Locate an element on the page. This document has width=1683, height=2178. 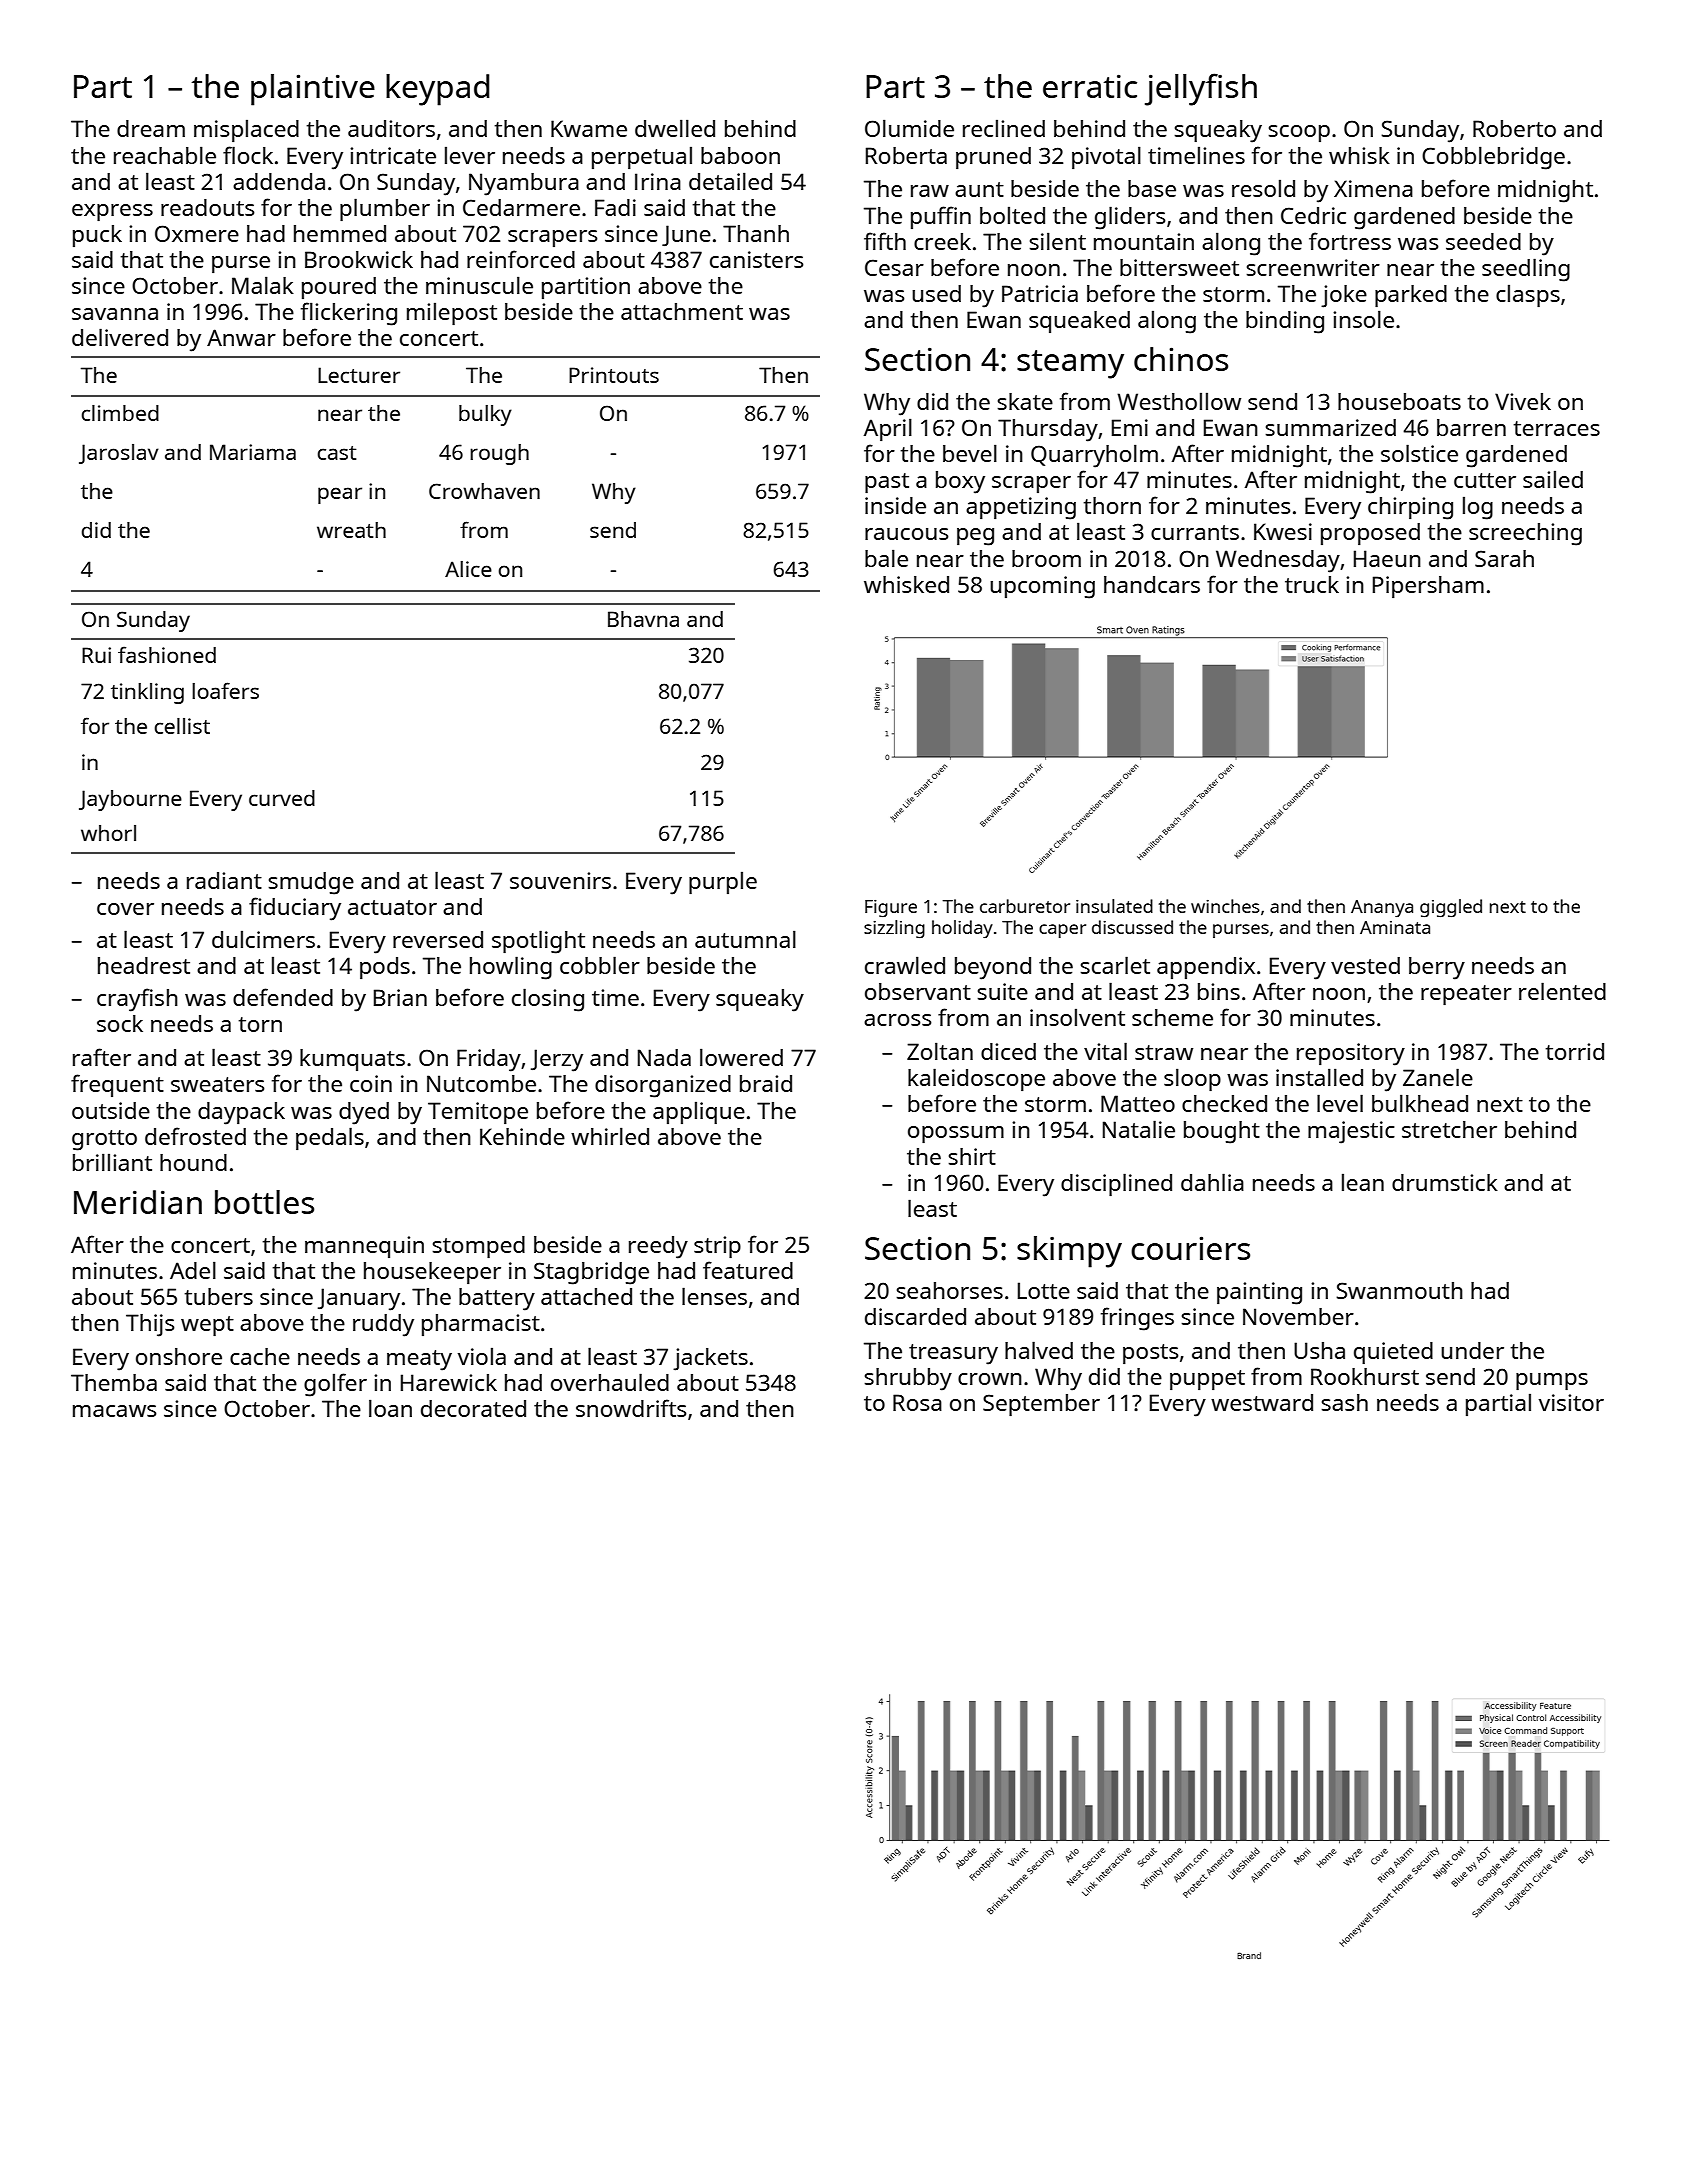
truck is located at coordinates (1312, 584).
